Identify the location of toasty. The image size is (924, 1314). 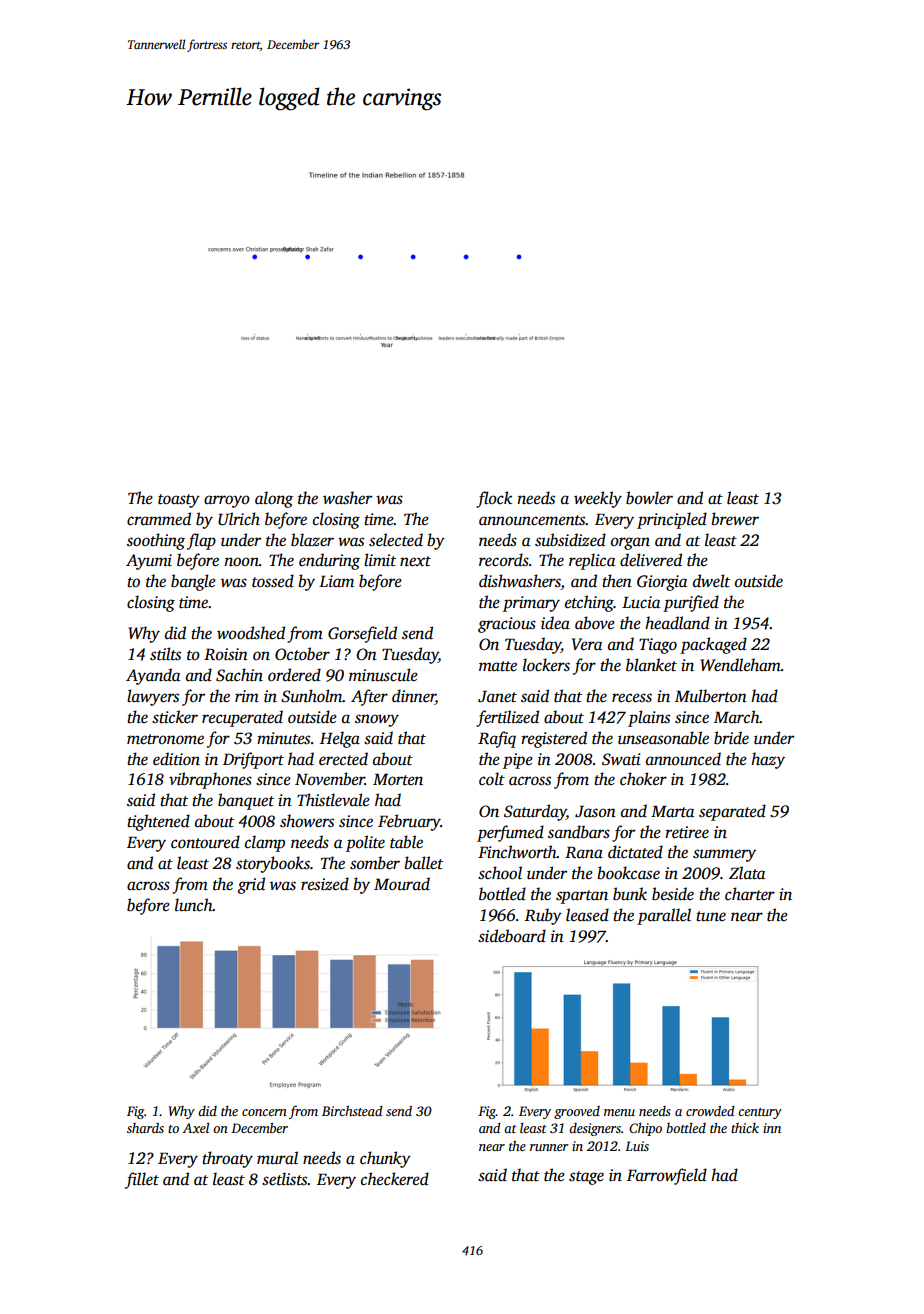
(179, 501).
